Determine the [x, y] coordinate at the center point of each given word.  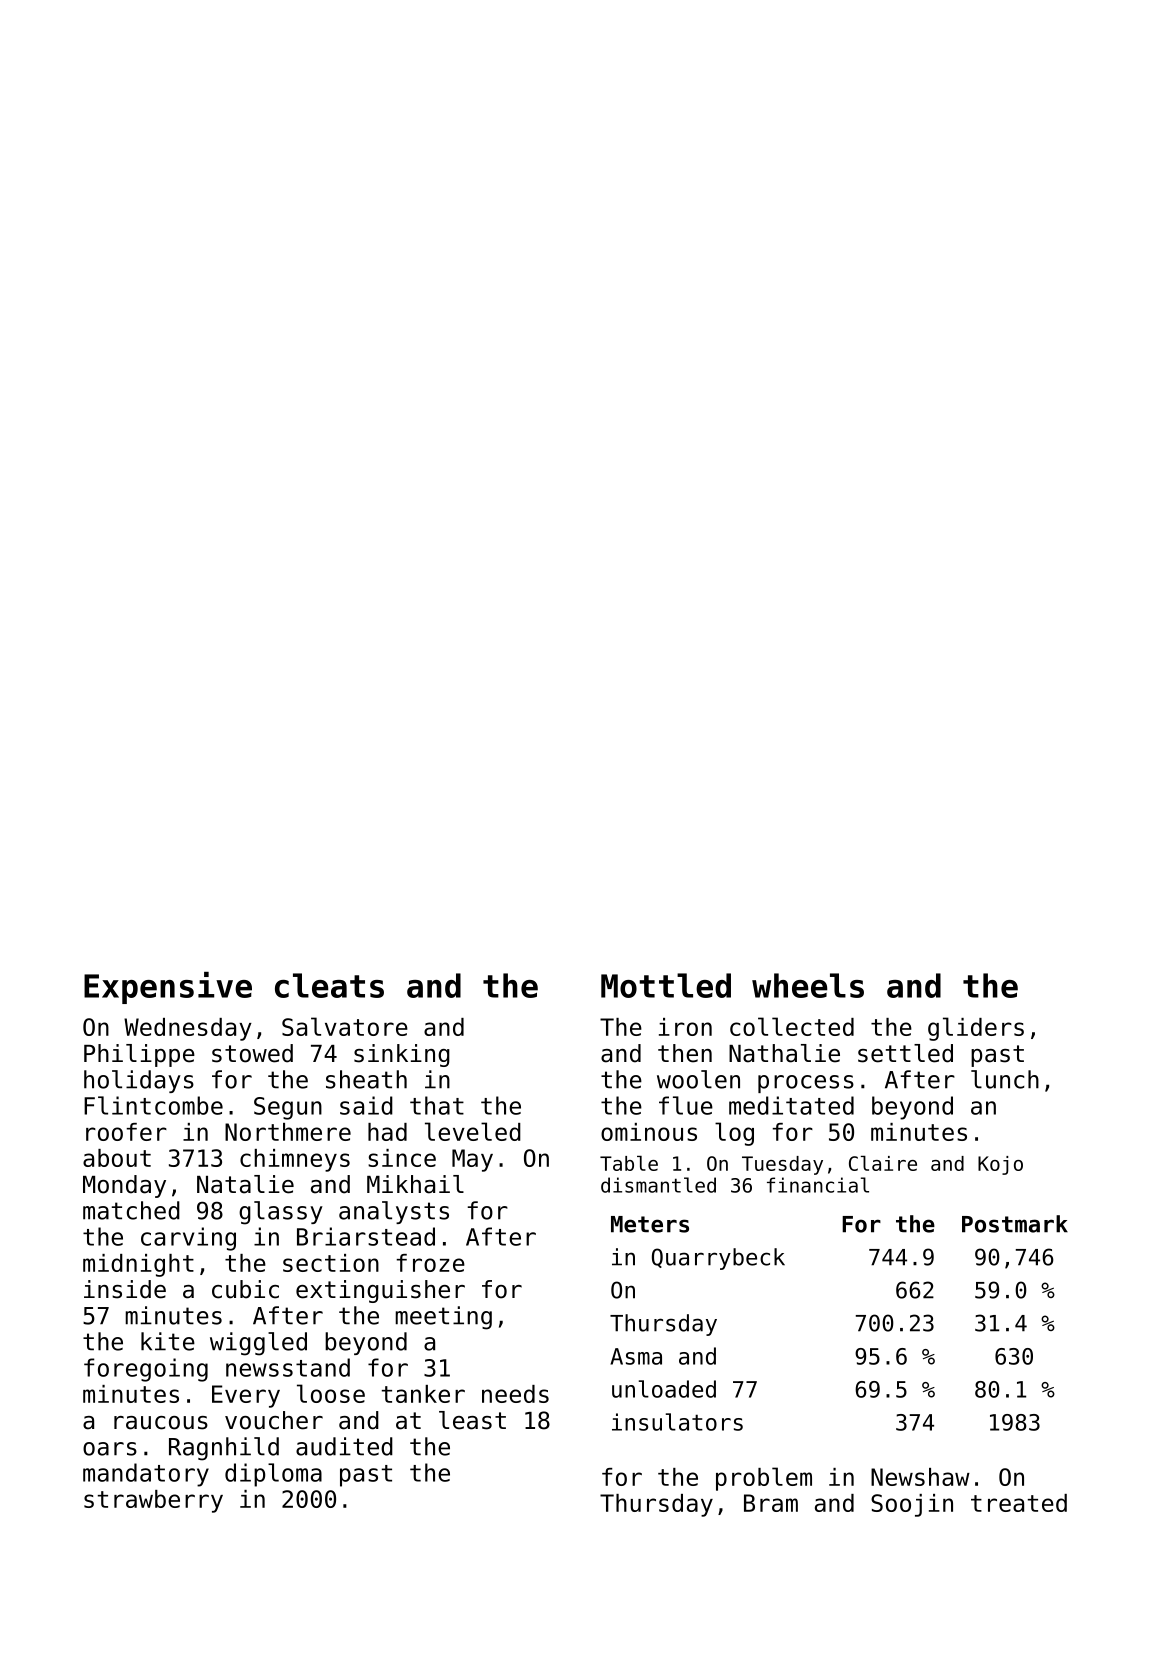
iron [685, 1027]
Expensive [168, 988]
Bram [771, 1503]
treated [1019, 1503]
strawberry [153, 1501]
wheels [808, 985]
